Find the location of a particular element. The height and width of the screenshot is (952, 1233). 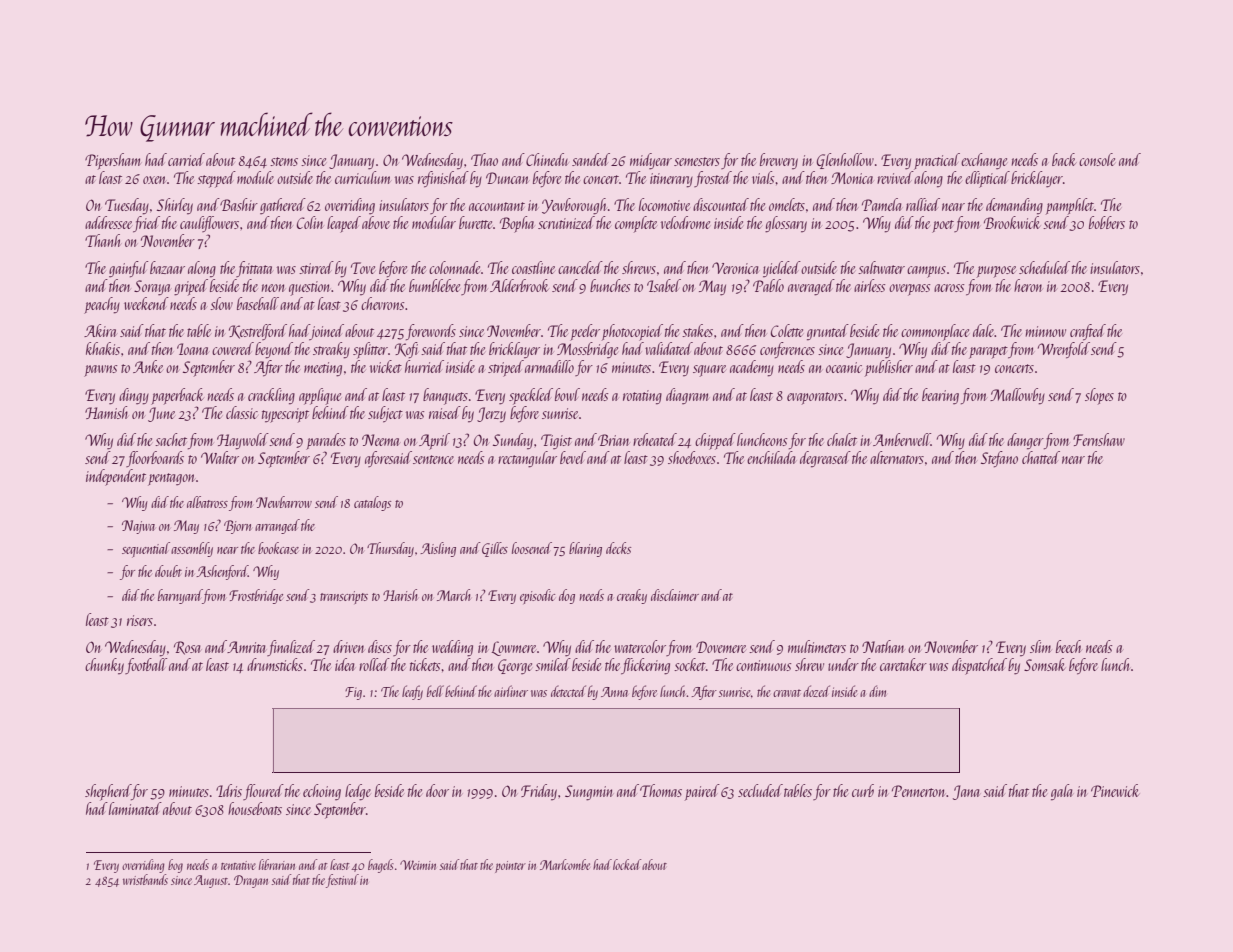

Glenhollow is located at coordinates (845, 161).
